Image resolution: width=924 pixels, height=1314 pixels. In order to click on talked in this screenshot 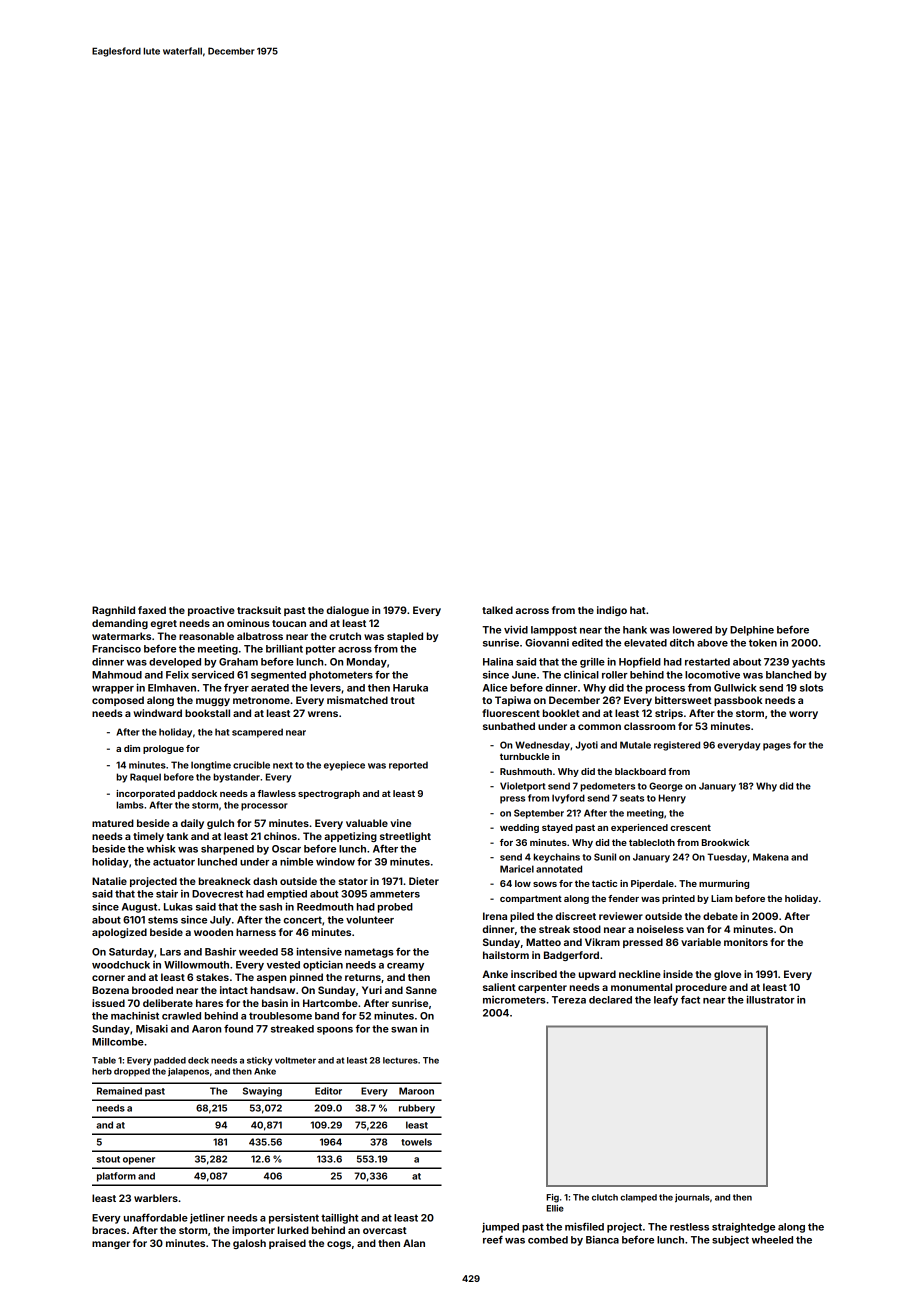, I will do `click(497, 610)`.
